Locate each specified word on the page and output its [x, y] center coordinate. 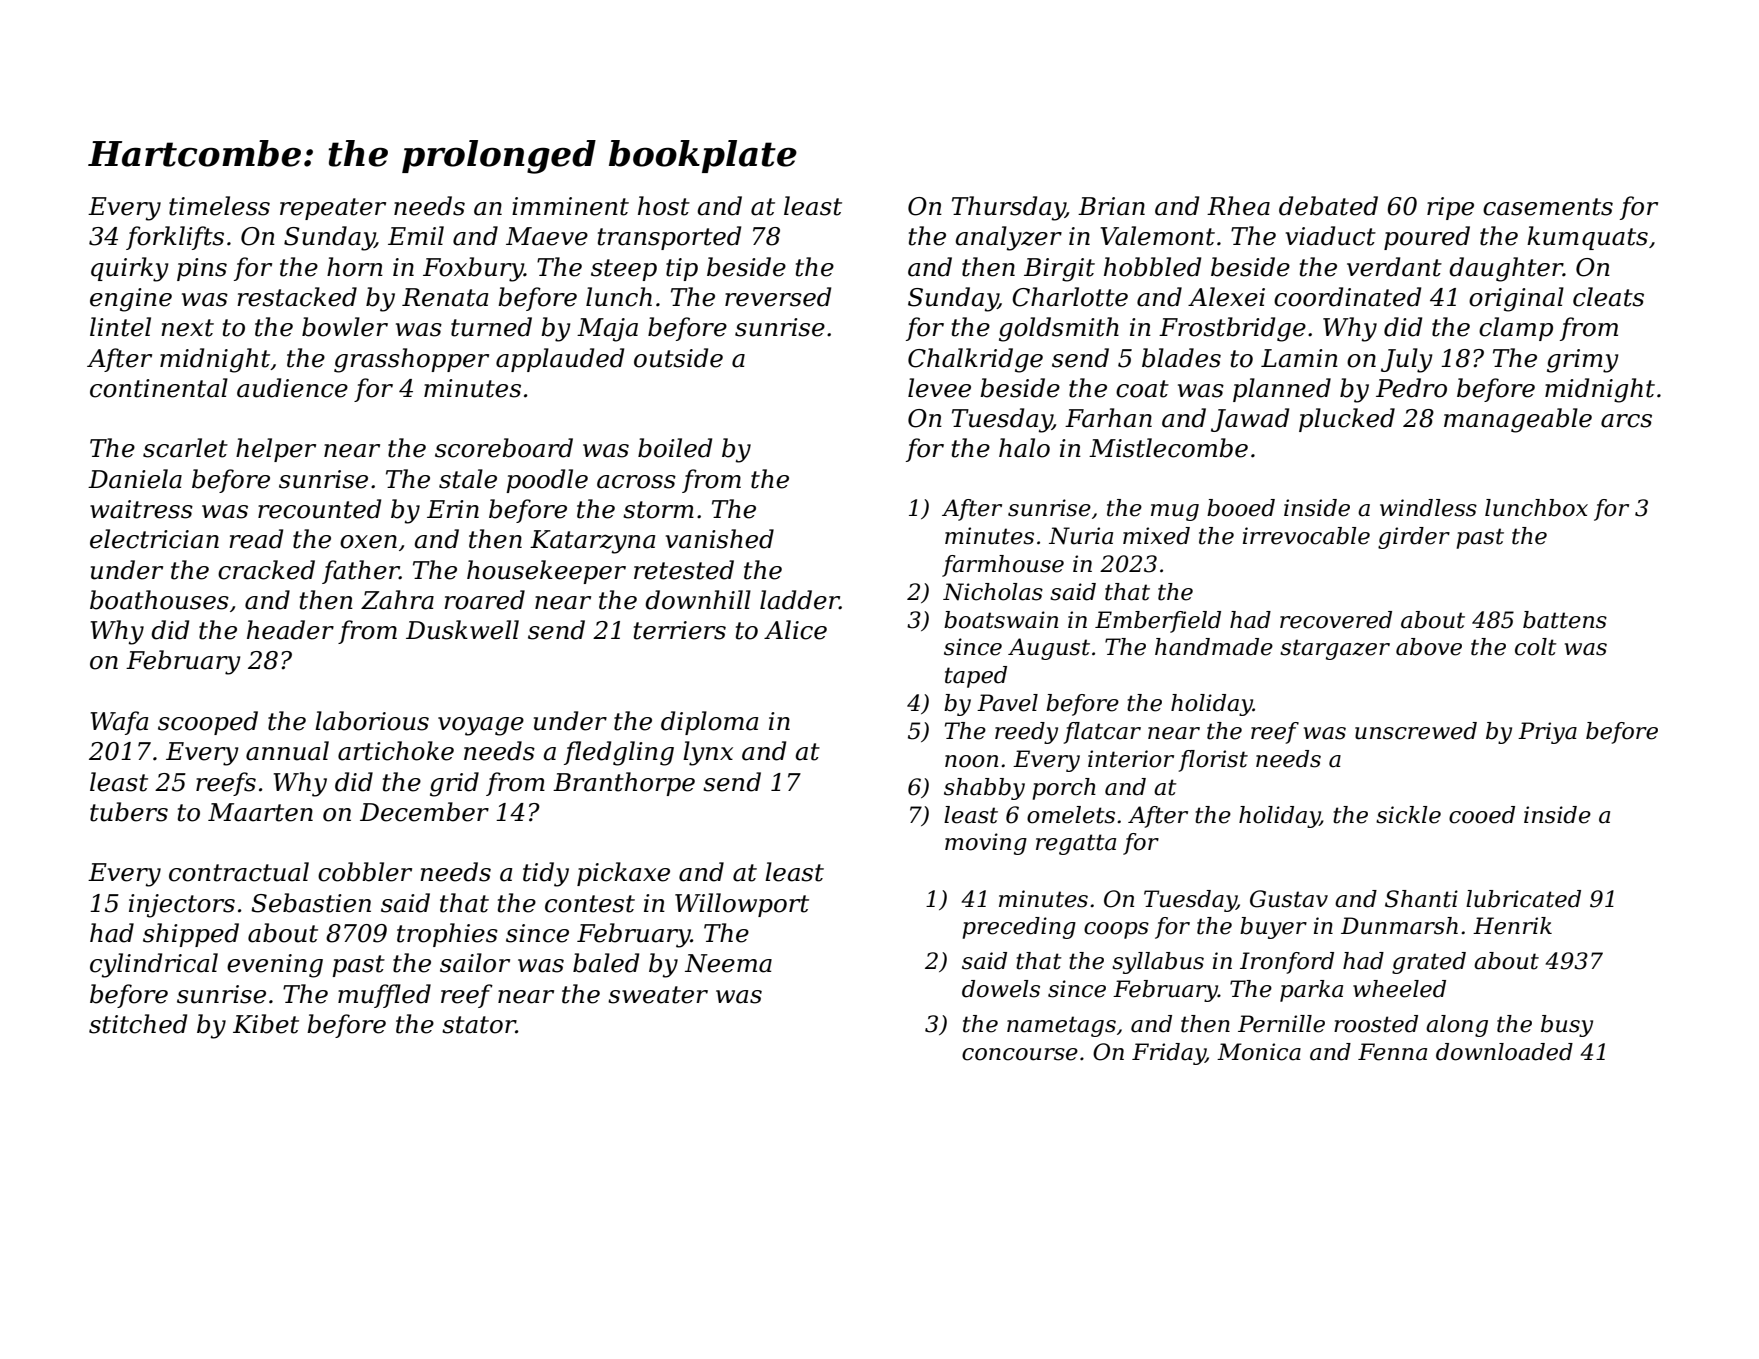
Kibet [266, 1024]
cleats [1608, 297]
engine [131, 300]
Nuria [1081, 536]
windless [1428, 508]
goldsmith [1059, 329]
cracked [266, 570]
